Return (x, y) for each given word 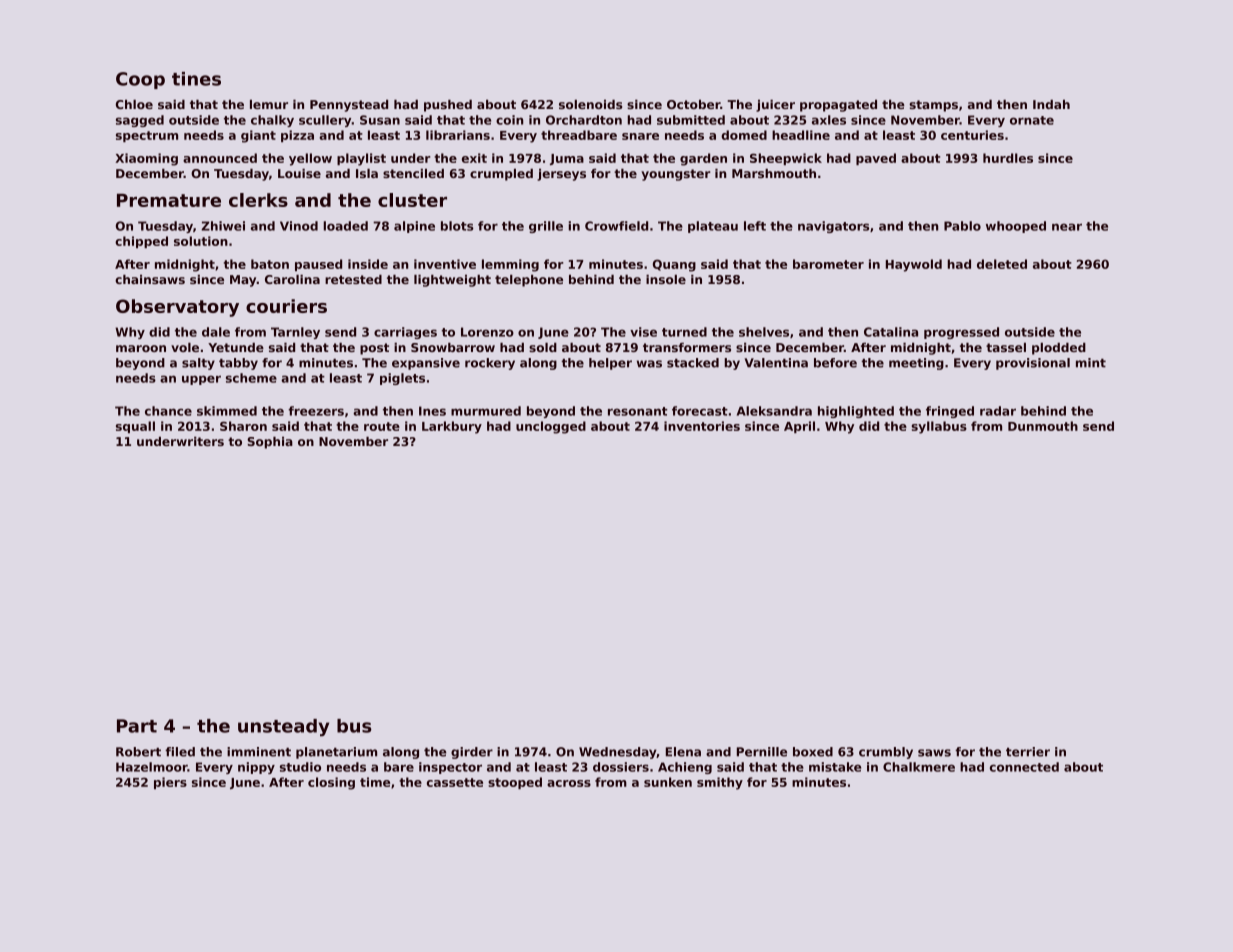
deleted (1002, 264)
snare (640, 136)
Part (137, 726)
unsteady (283, 728)
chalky (272, 121)
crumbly (886, 753)
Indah (1051, 104)
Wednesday (618, 753)
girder (472, 753)
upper (201, 380)
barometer (828, 264)
